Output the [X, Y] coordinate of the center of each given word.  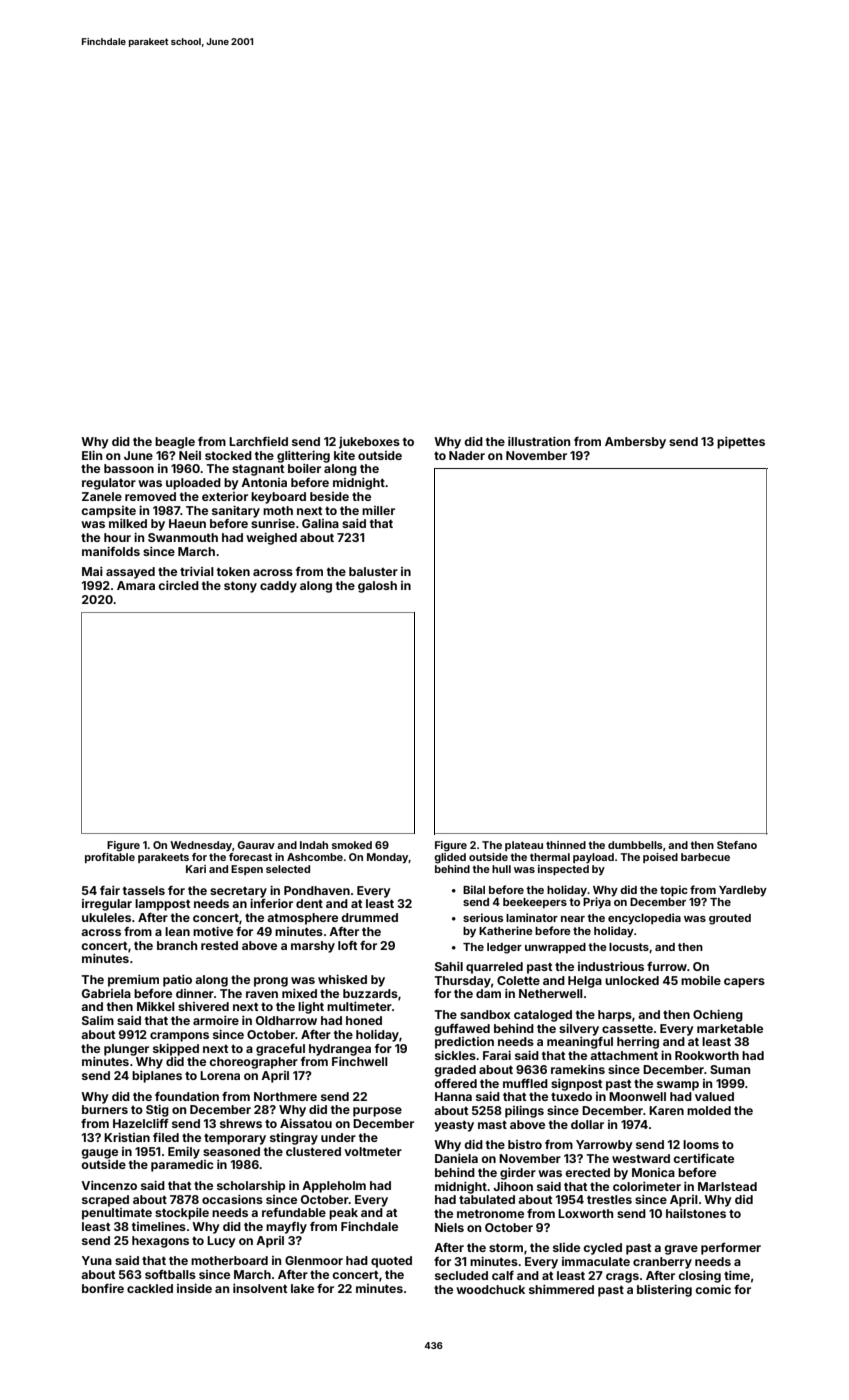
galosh [377, 587]
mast [492, 1125]
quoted [391, 1262]
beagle [175, 443]
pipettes [741, 443]
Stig [157, 1111]
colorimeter [647, 1186]
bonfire [103, 1288]
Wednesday [201, 846]
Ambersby [635, 443]
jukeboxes [369, 443]
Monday [388, 858]
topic [674, 891]
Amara [136, 585]
